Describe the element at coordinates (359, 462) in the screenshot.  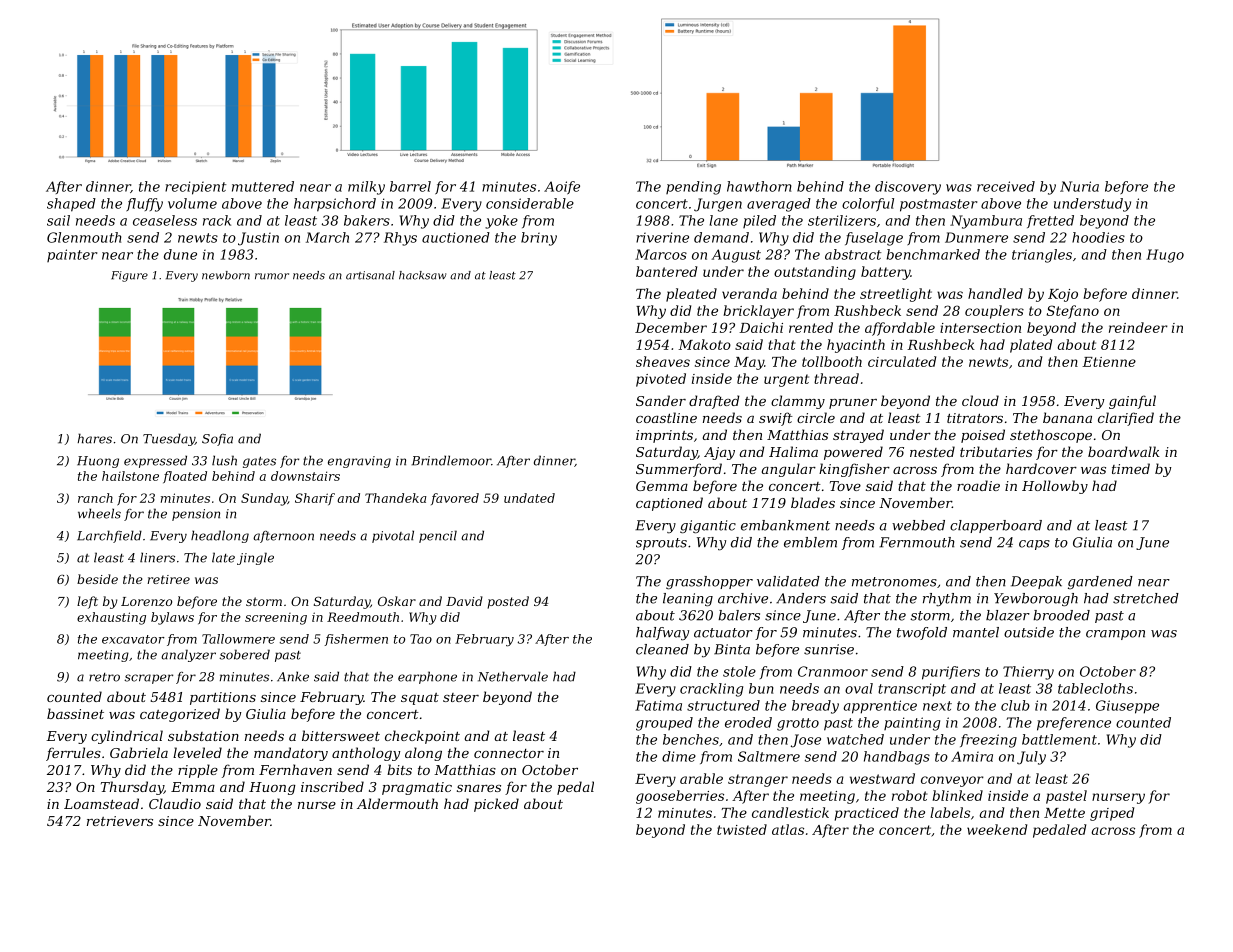
I see `engraving` at that location.
